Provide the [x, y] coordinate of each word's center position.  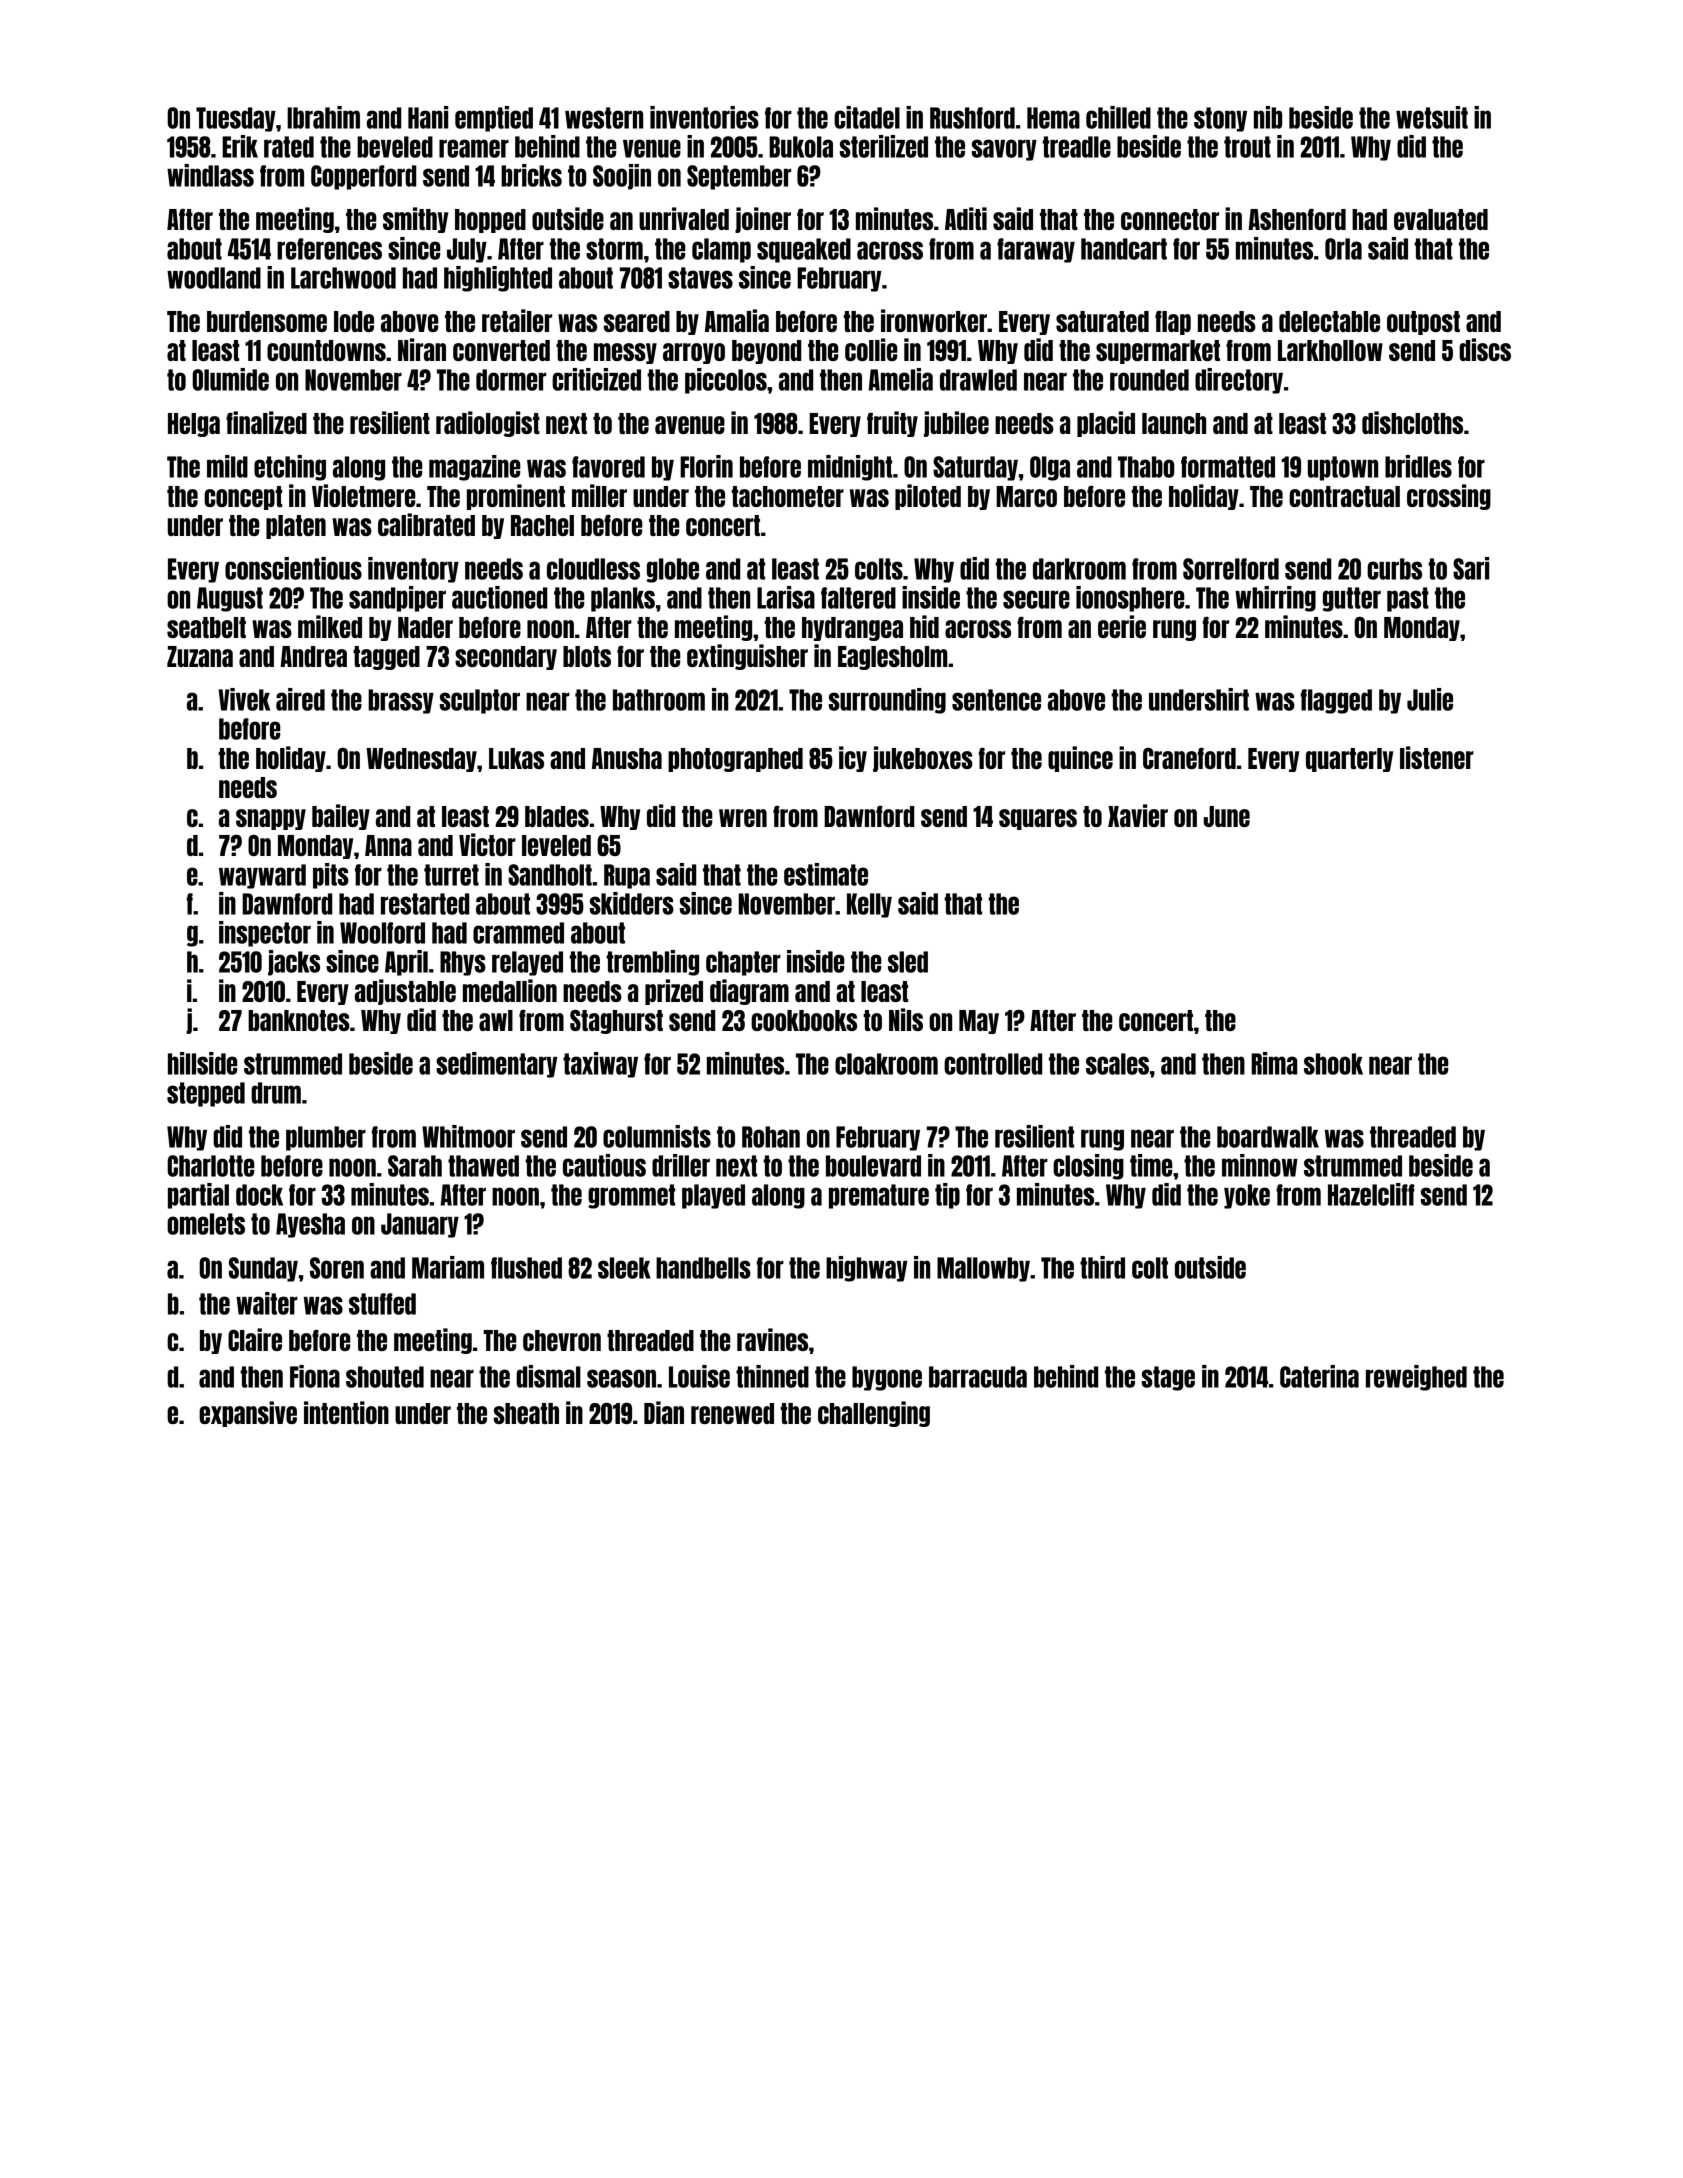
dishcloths [1412, 422]
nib [1268, 117]
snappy [271, 819]
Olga [1050, 468]
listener [1437, 757]
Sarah [415, 1166]
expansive [248, 1414]
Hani [428, 117]
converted [501, 350]
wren [743, 818]
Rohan [771, 1137]
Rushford [972, 118]
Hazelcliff [1371, 1194]
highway [866, 1269]
